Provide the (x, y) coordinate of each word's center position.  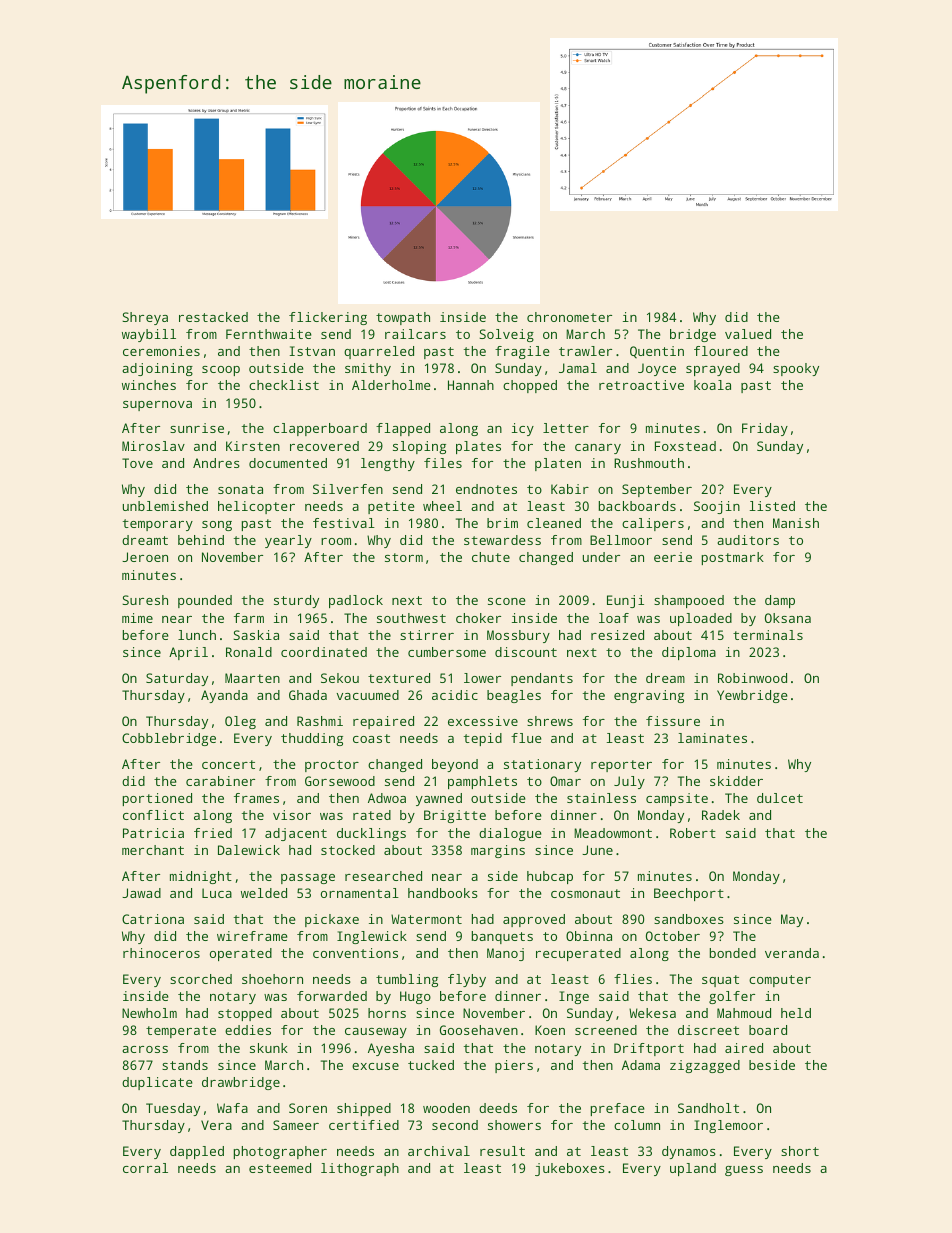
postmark (733, 558)
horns (387, 1013)
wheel (442, 506)
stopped (245, 1014)
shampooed (689, 601)
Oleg (240, 722)
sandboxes (689, 919)
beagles (514, 696)
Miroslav (153, 446)
